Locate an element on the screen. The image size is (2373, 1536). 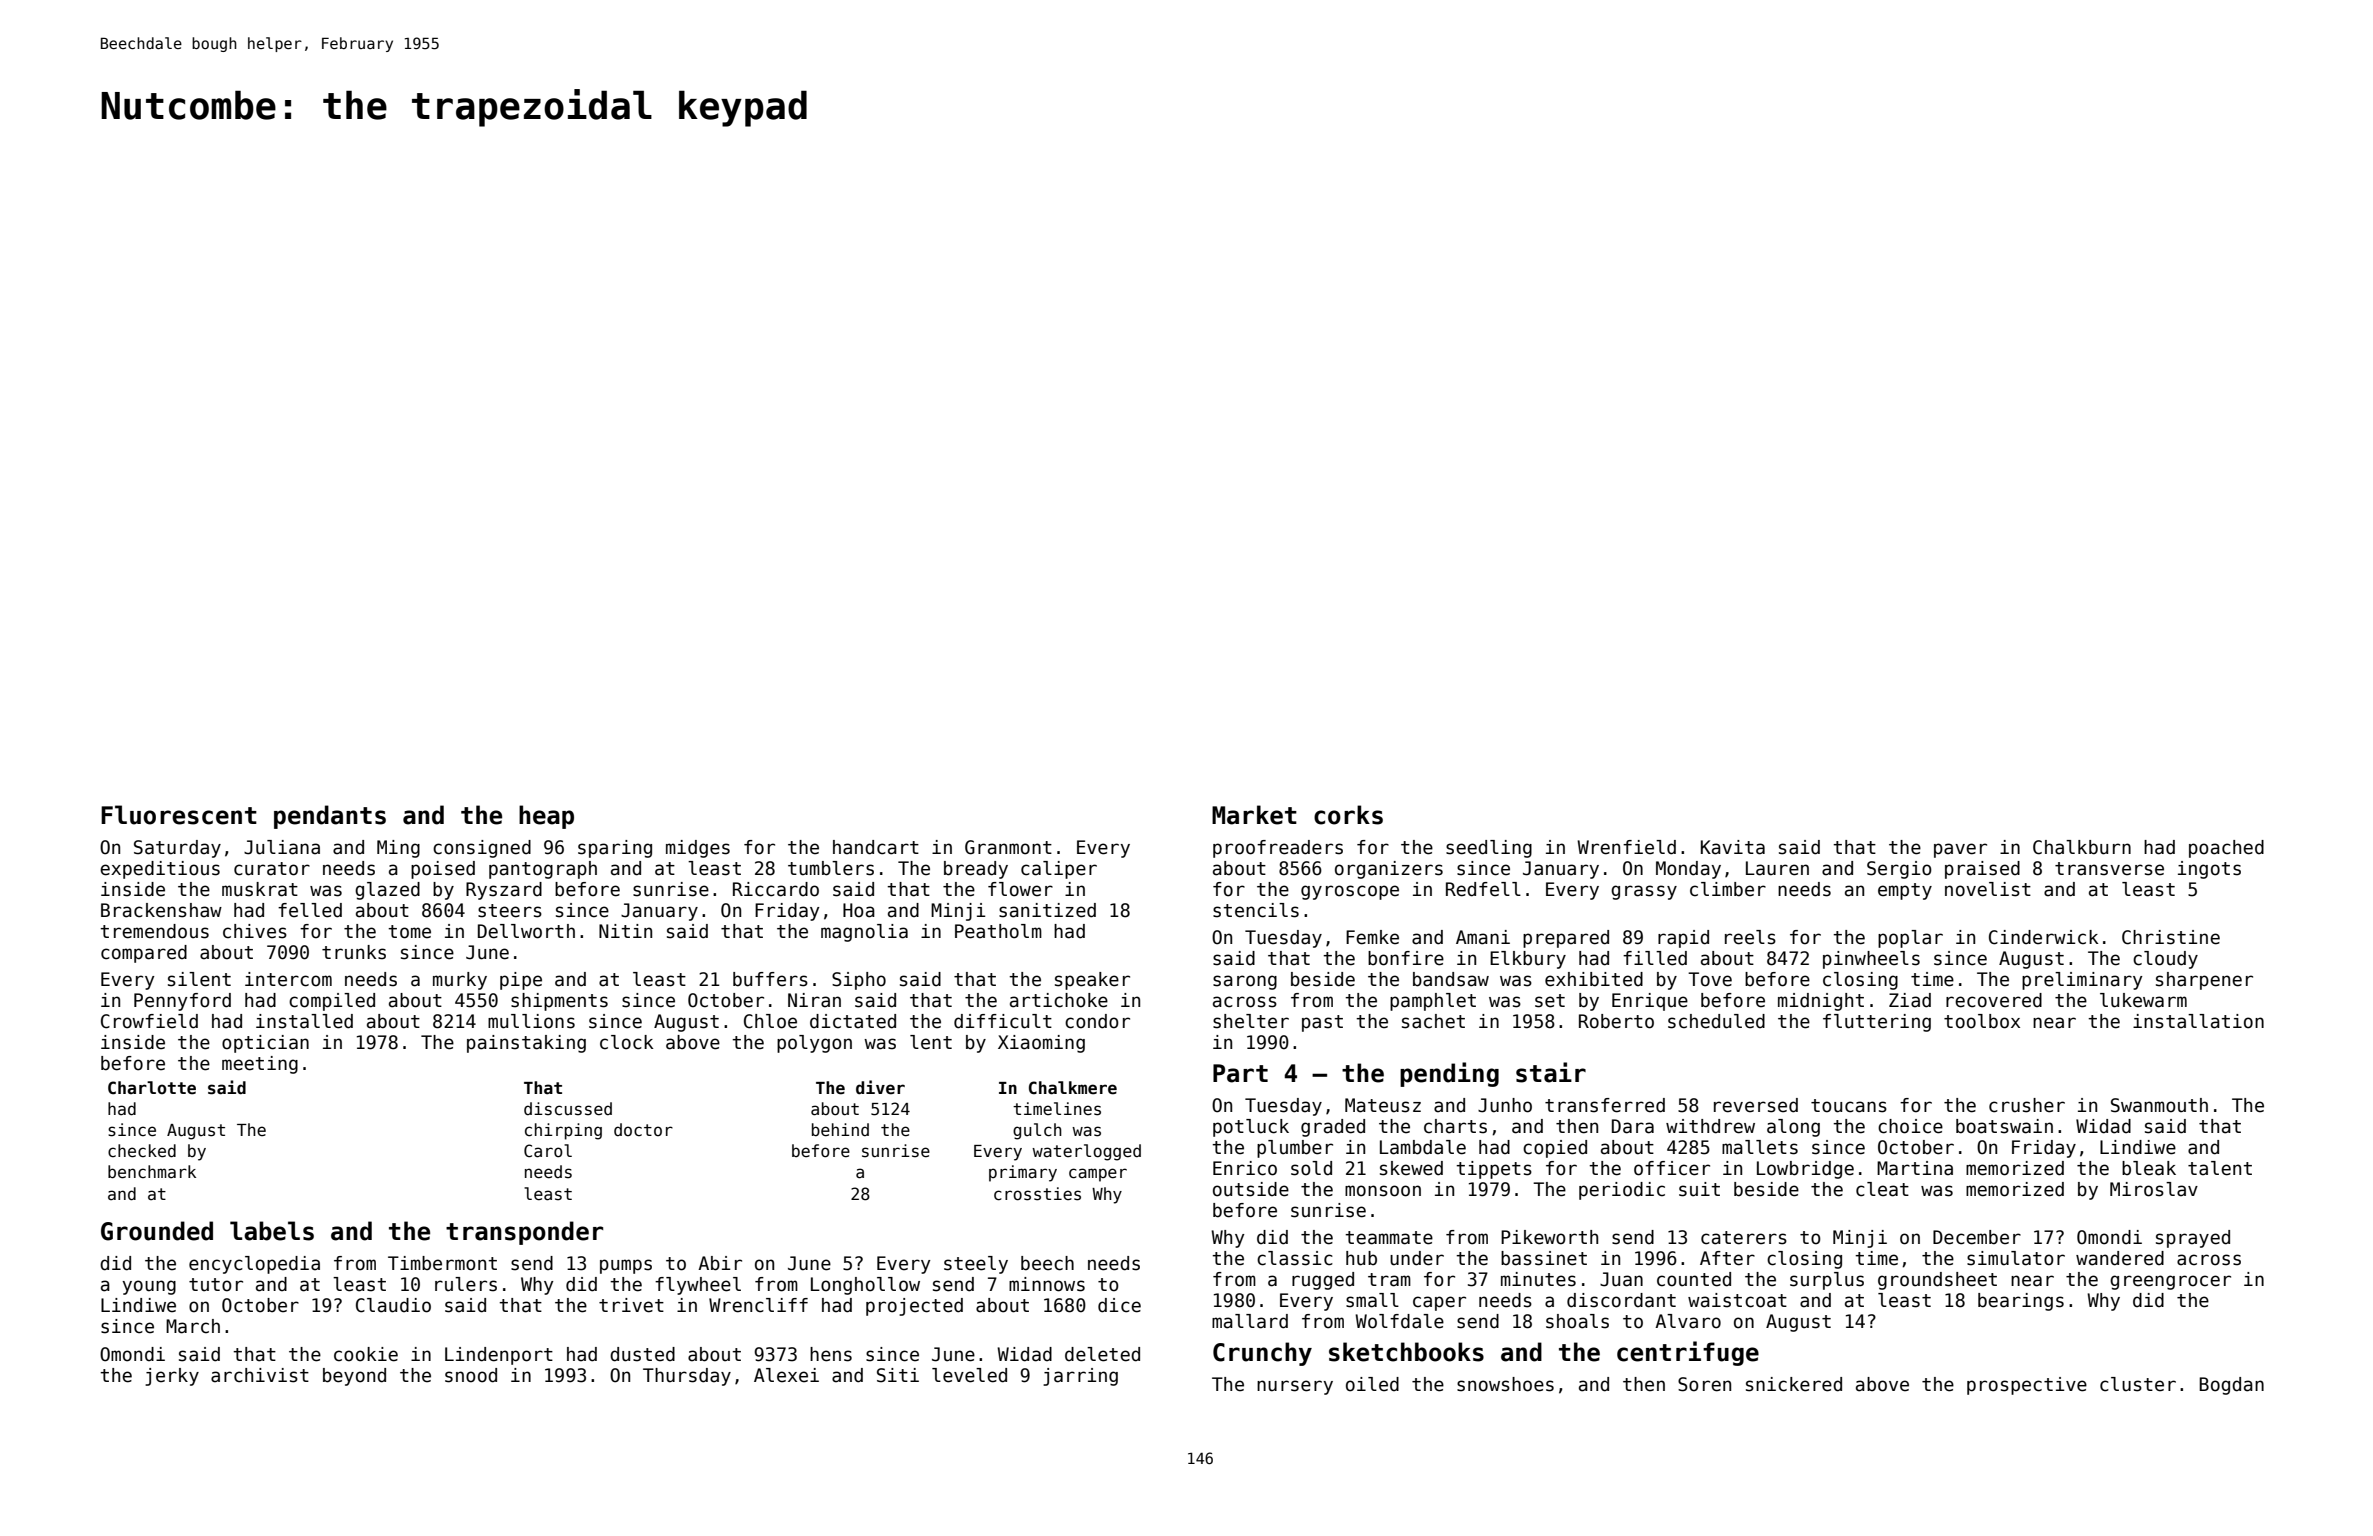
poached is located at coordinates (2226, 849).
